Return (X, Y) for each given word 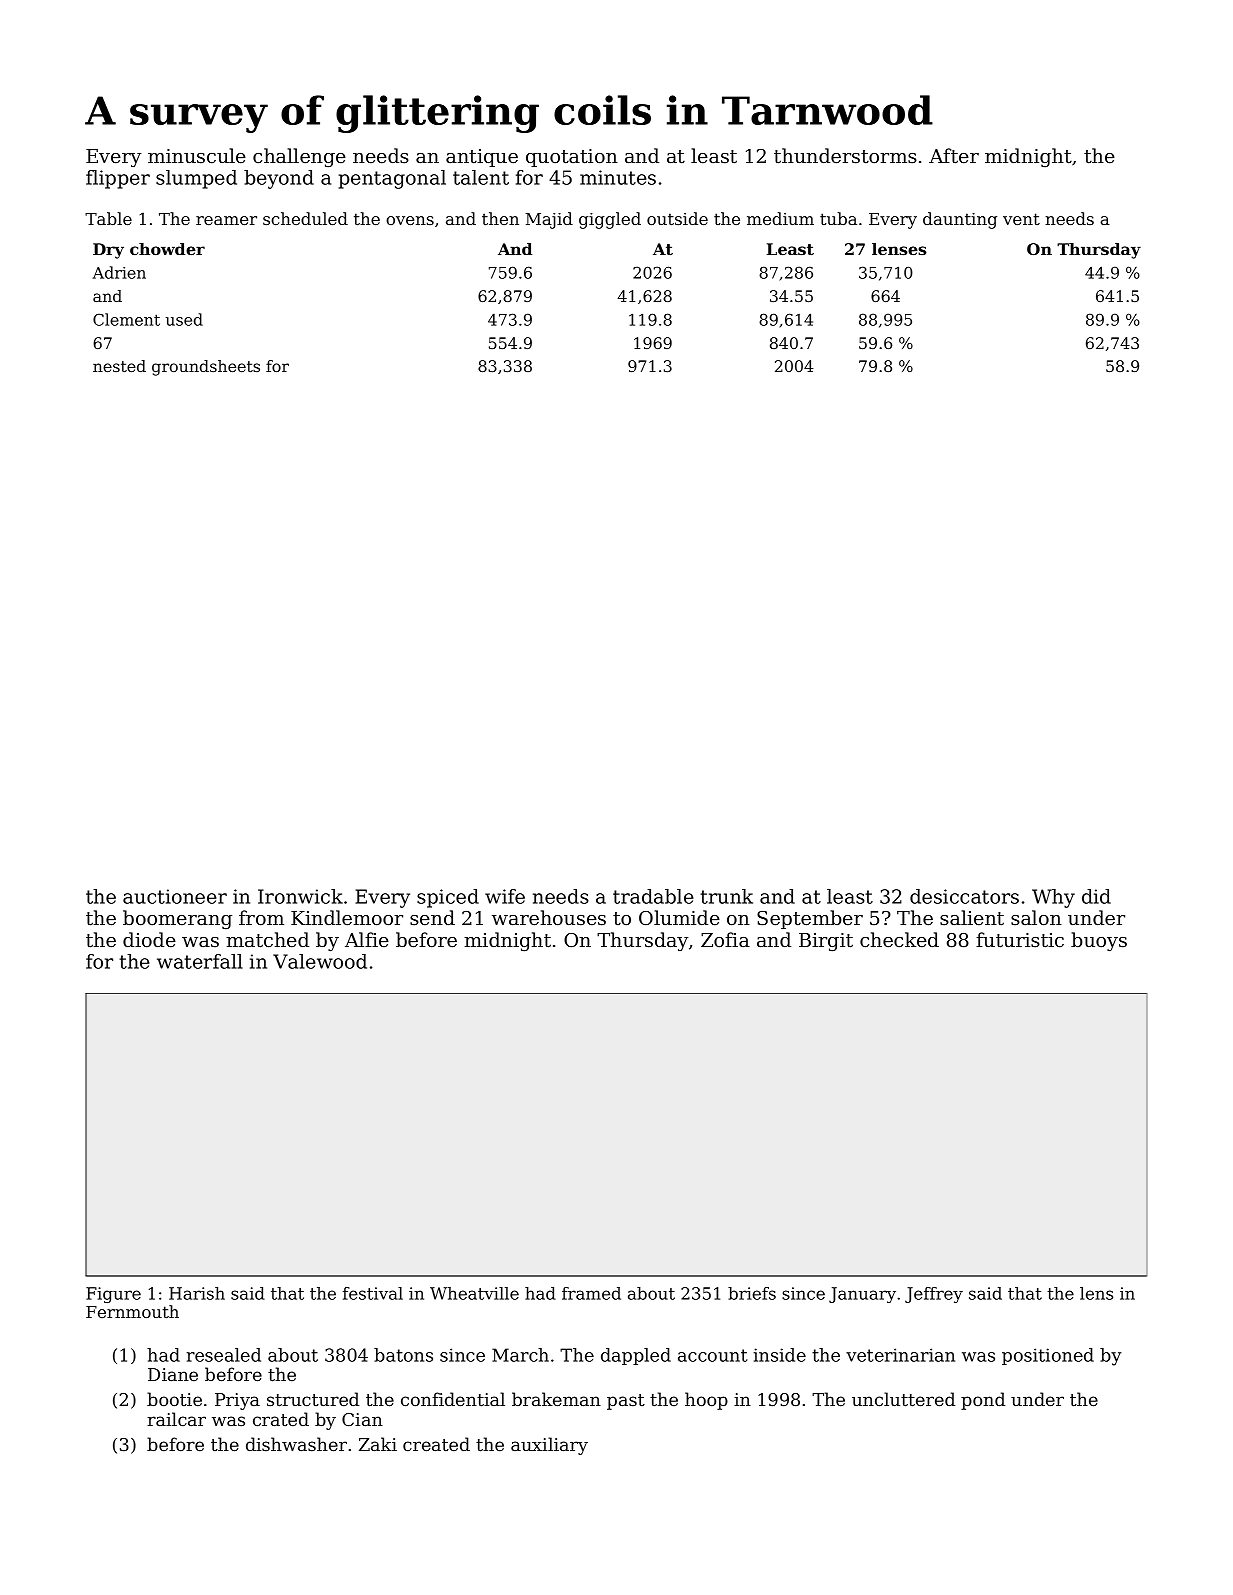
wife (505, 896)
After (954, 155)
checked (899, 939)
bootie (174, 1399)
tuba (838, 218)
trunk (726, 896)
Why (1053, 898)
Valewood (320, 961)
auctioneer (175, 896)
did (1096, 896)
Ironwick (300, 896)
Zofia (725, 939)
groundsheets (206, 368)
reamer (226, 220)
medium (780, 218)
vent (1021, 219)
